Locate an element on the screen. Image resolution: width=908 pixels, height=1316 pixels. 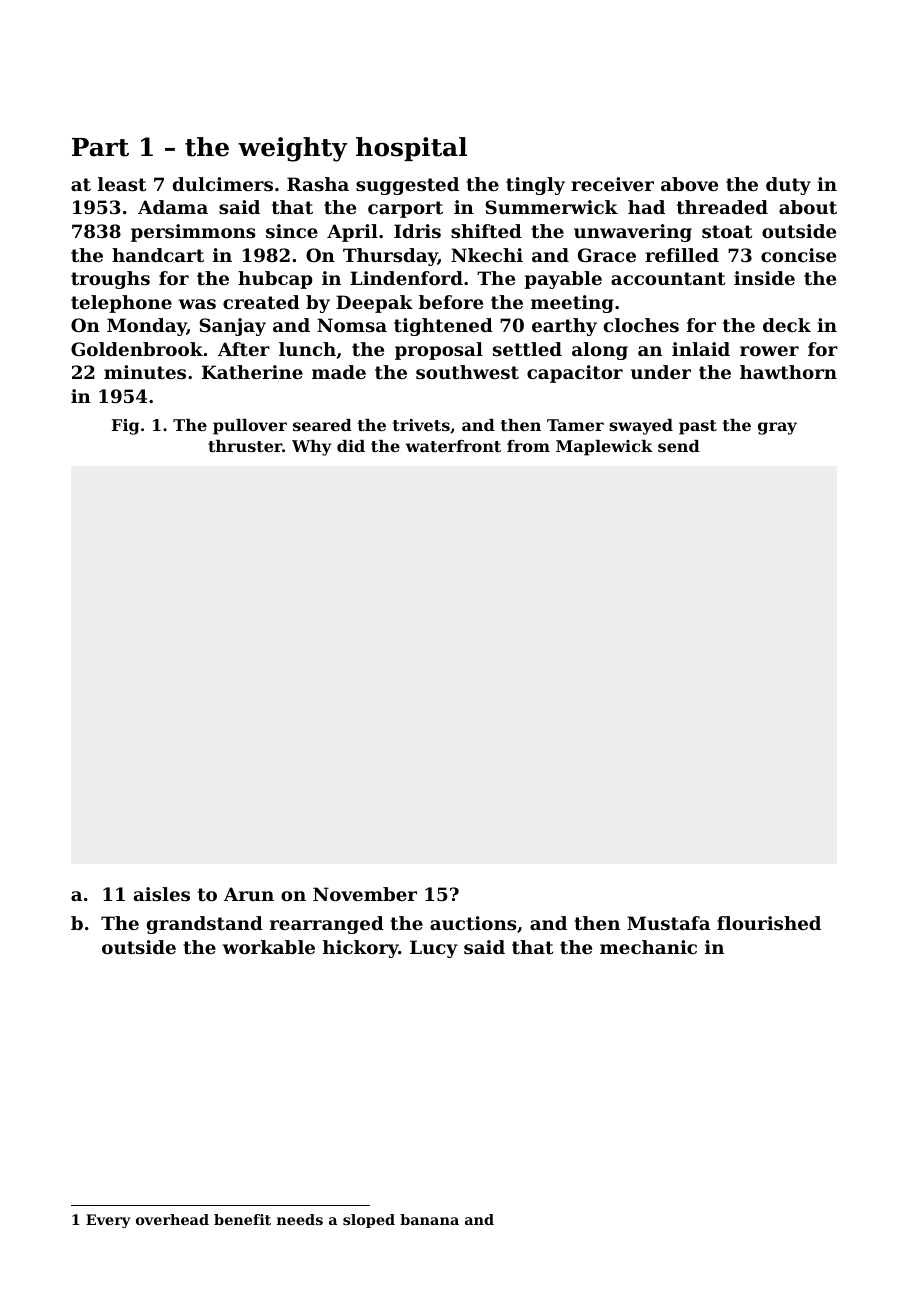
banana is located at coordinates (429, 1219).
